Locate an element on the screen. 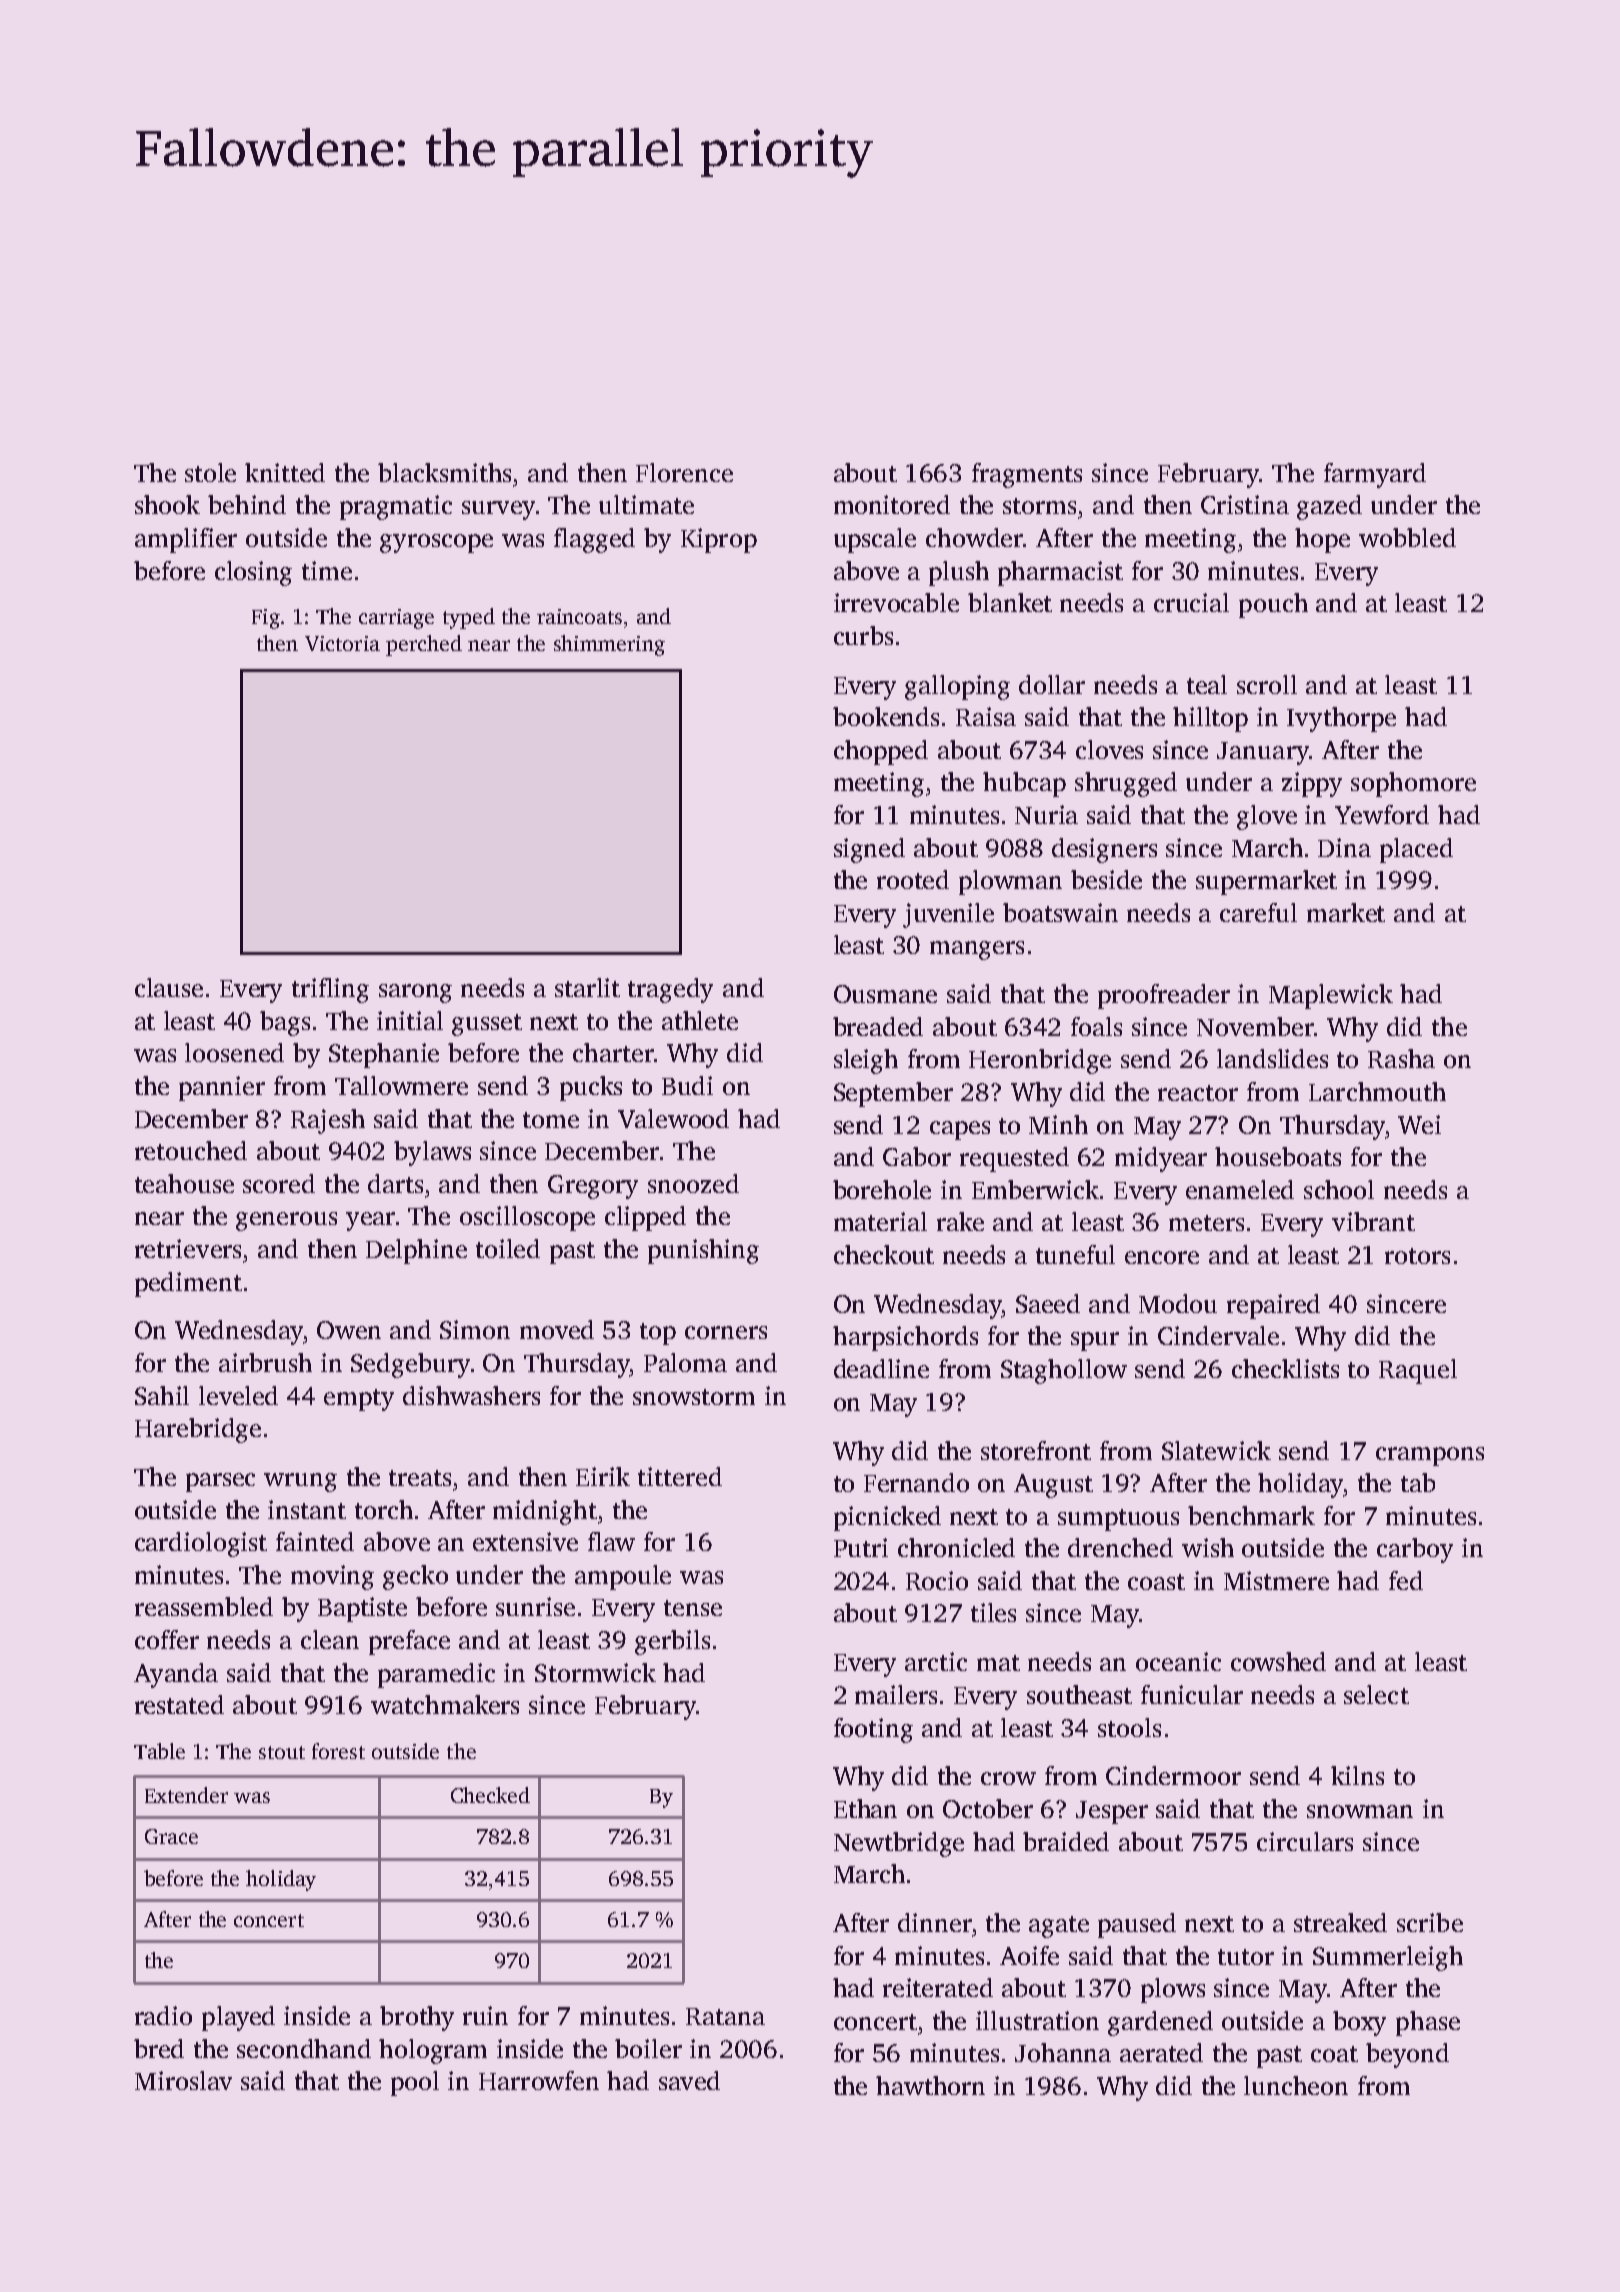 This screenshot has height=2292, width=1620. dinner is located at coordinates (935, 1922).
